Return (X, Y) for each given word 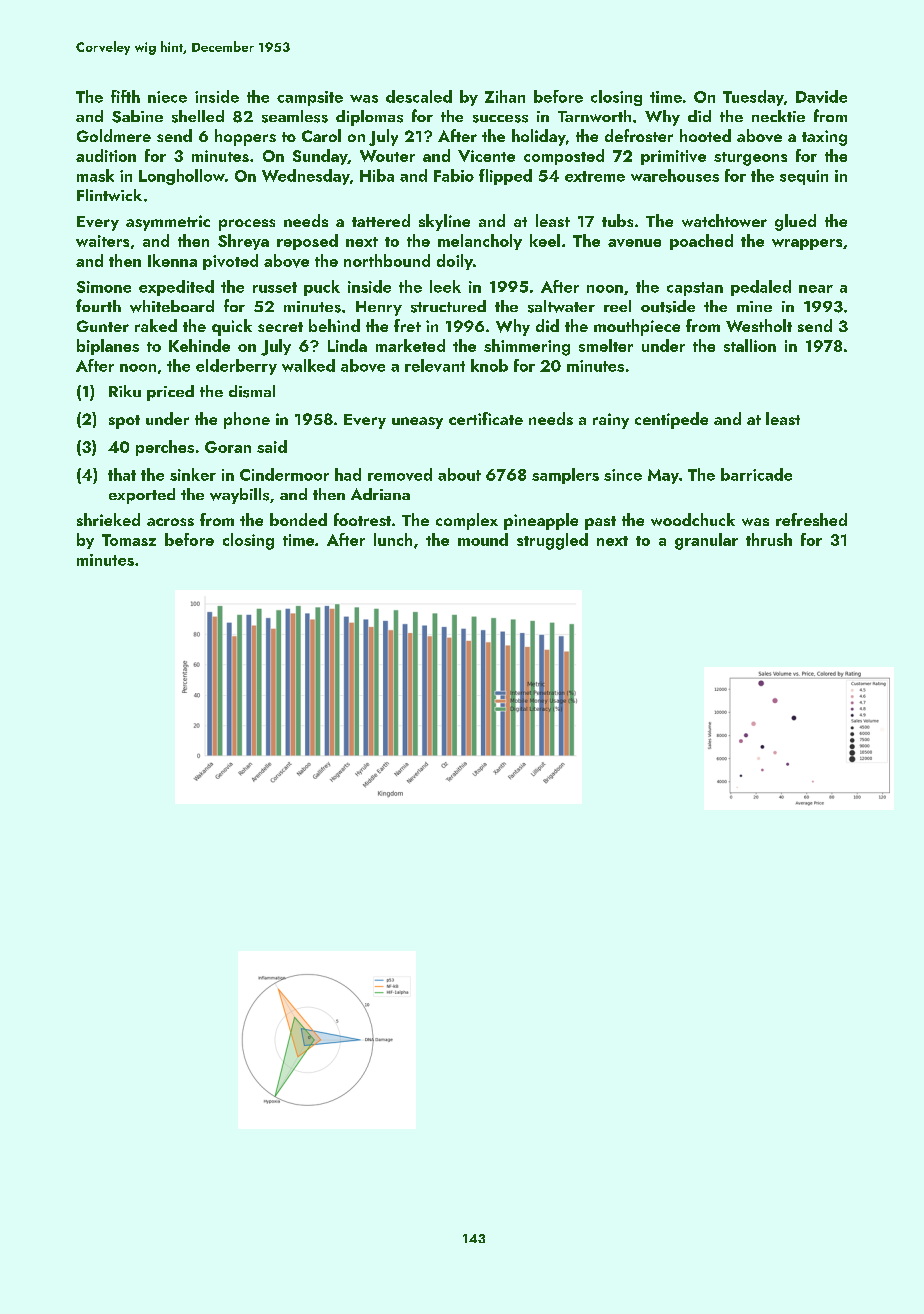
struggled (552, 541)
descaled (419, 96)
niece (167, 97)
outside (668, 306)
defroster (639, 135)
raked (156, 325)
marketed (410, 345)
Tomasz (129, 540)
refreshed (811, 519)
